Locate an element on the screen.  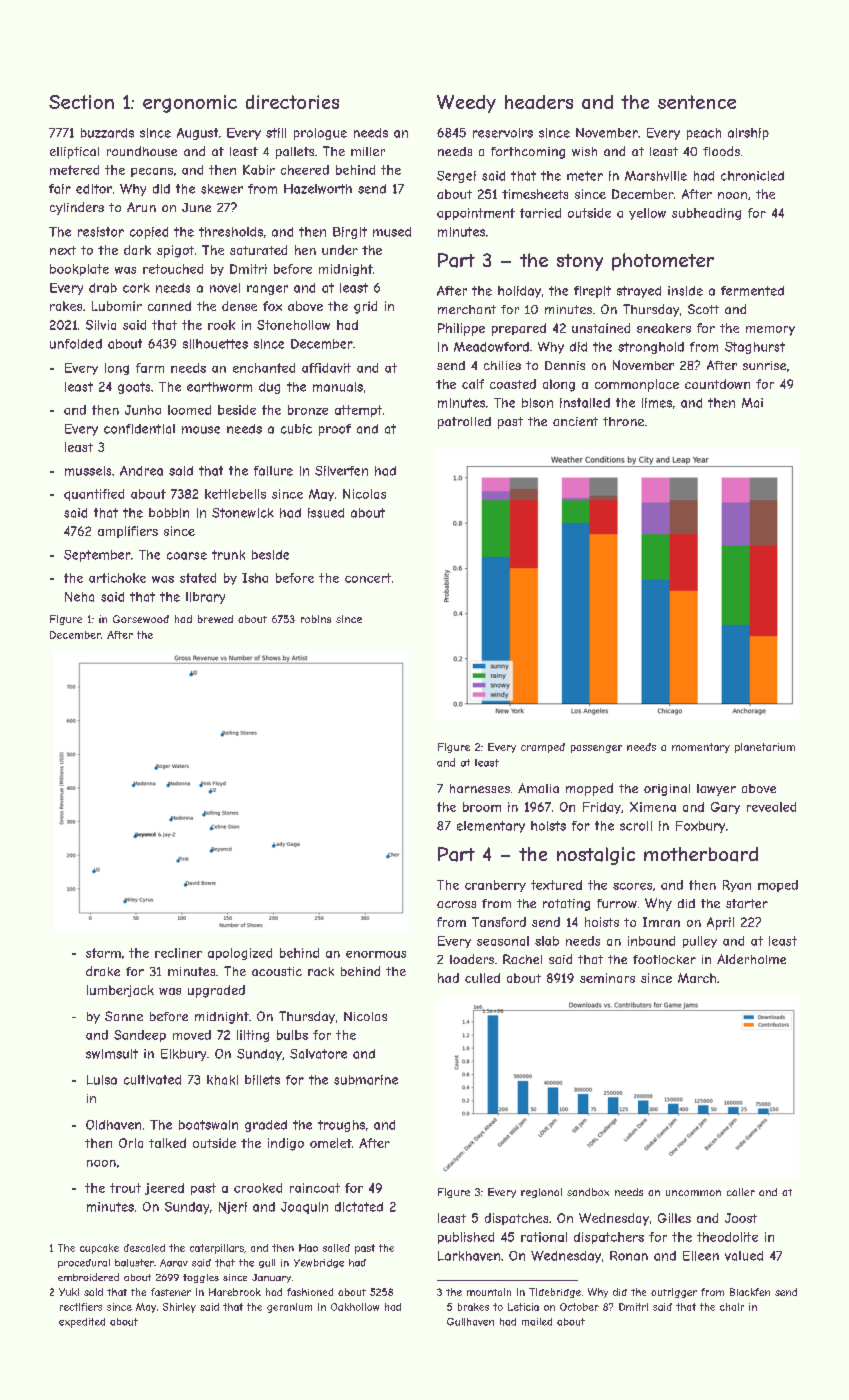
Oakhollow is located at coordinates (355, 1307).
